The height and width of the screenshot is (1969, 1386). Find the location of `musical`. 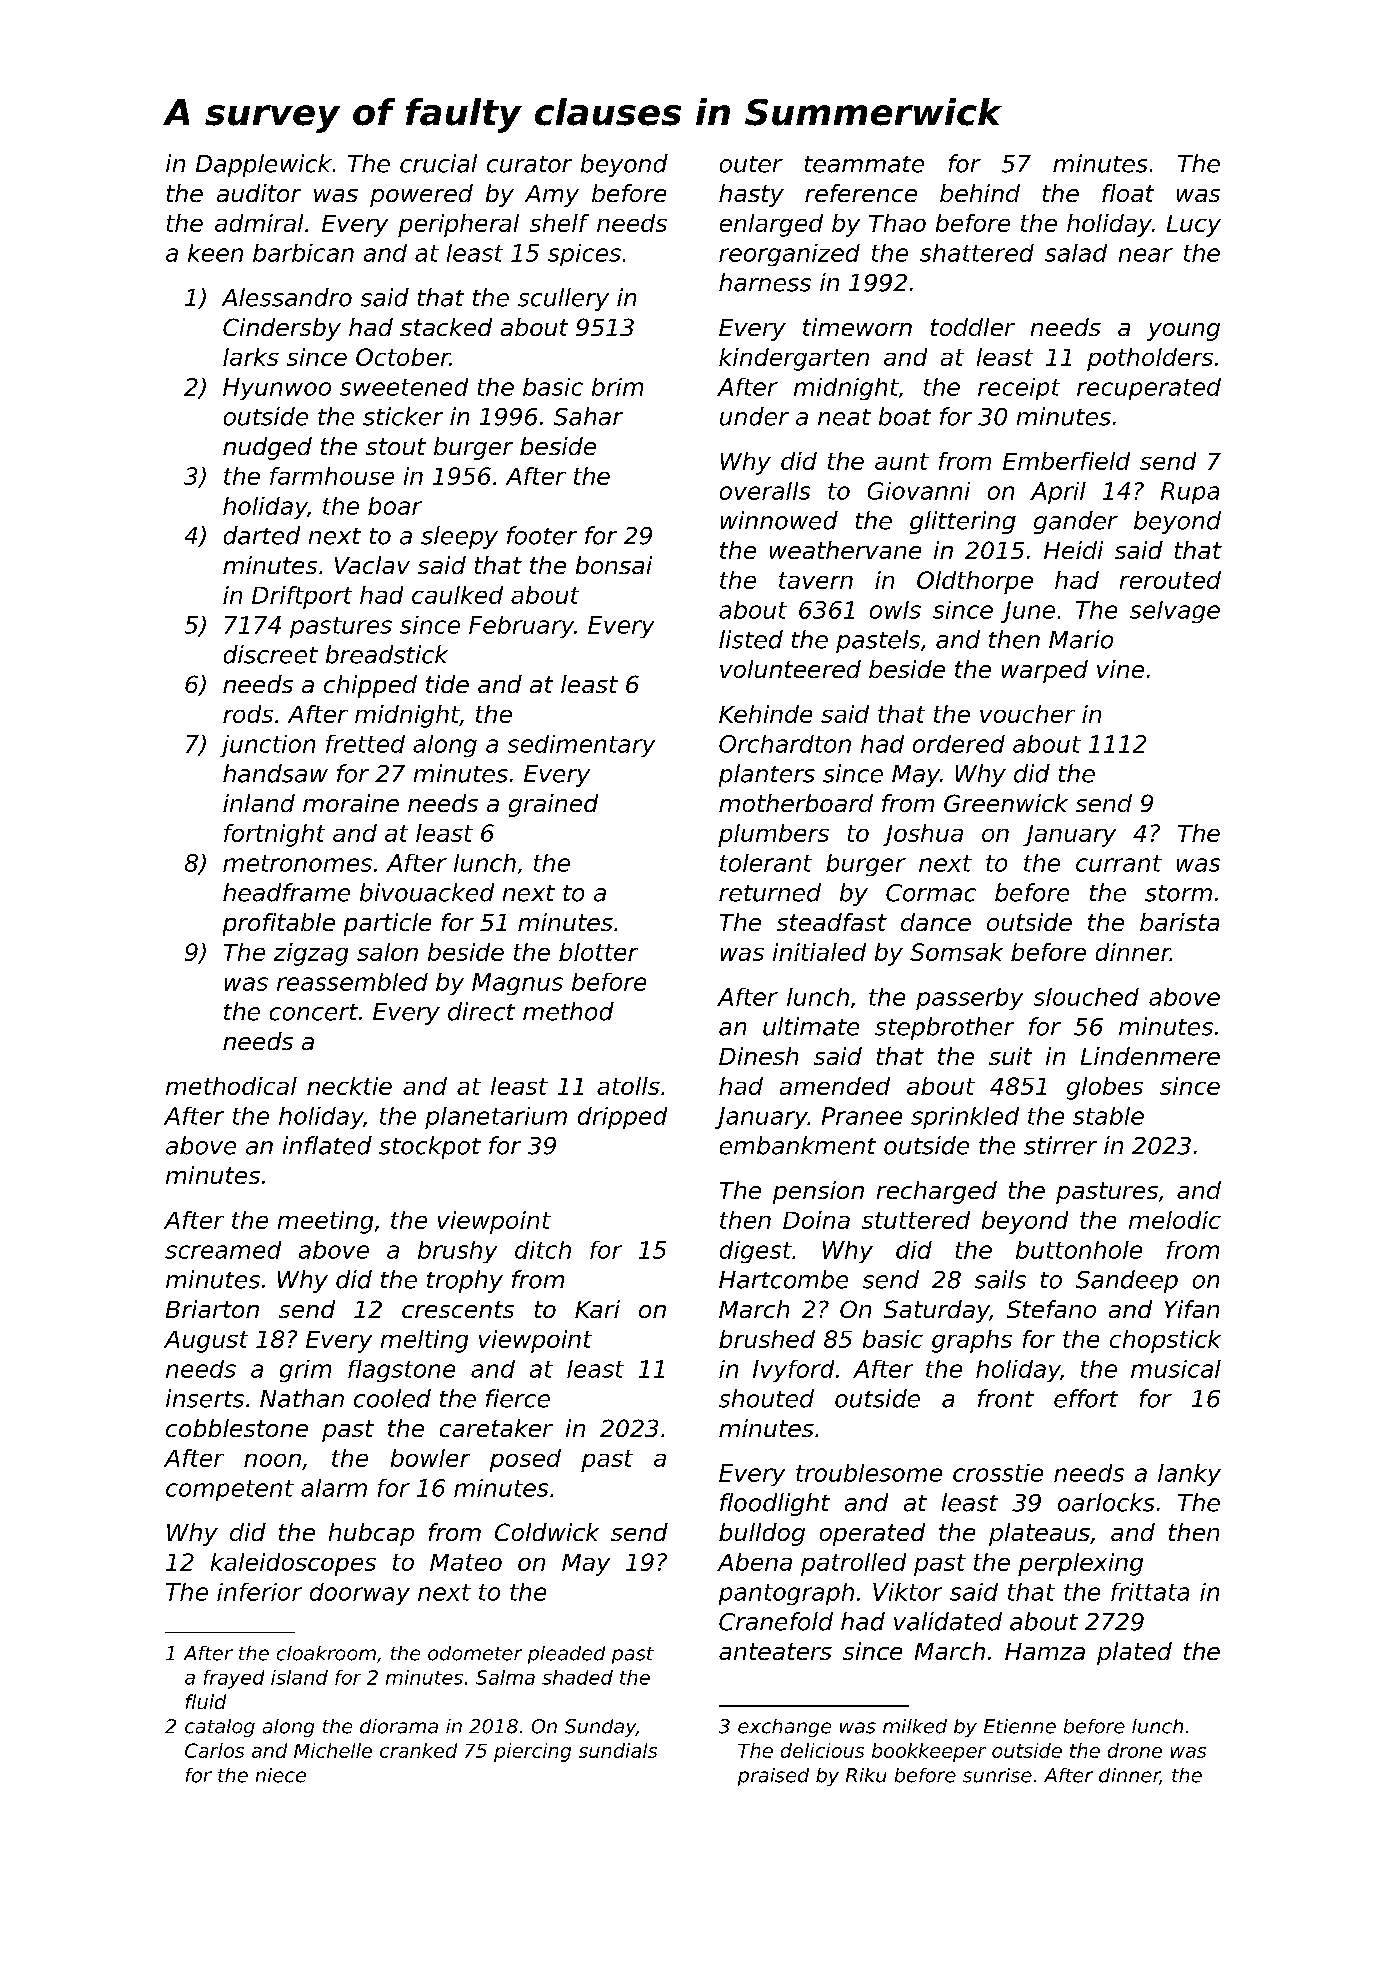

musical is located at coordinates (1176, 1369).
